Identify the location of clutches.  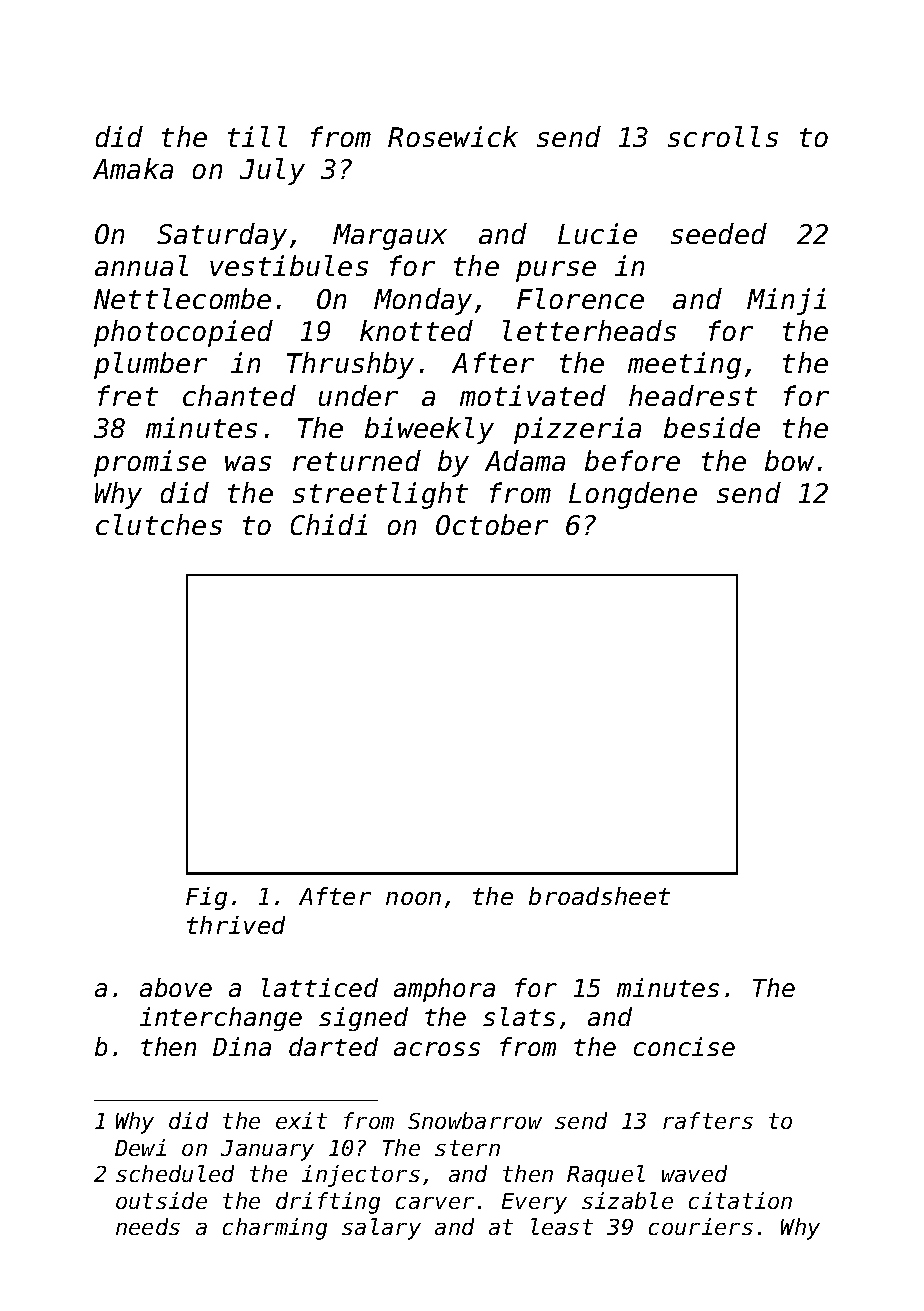
(159, 524).
